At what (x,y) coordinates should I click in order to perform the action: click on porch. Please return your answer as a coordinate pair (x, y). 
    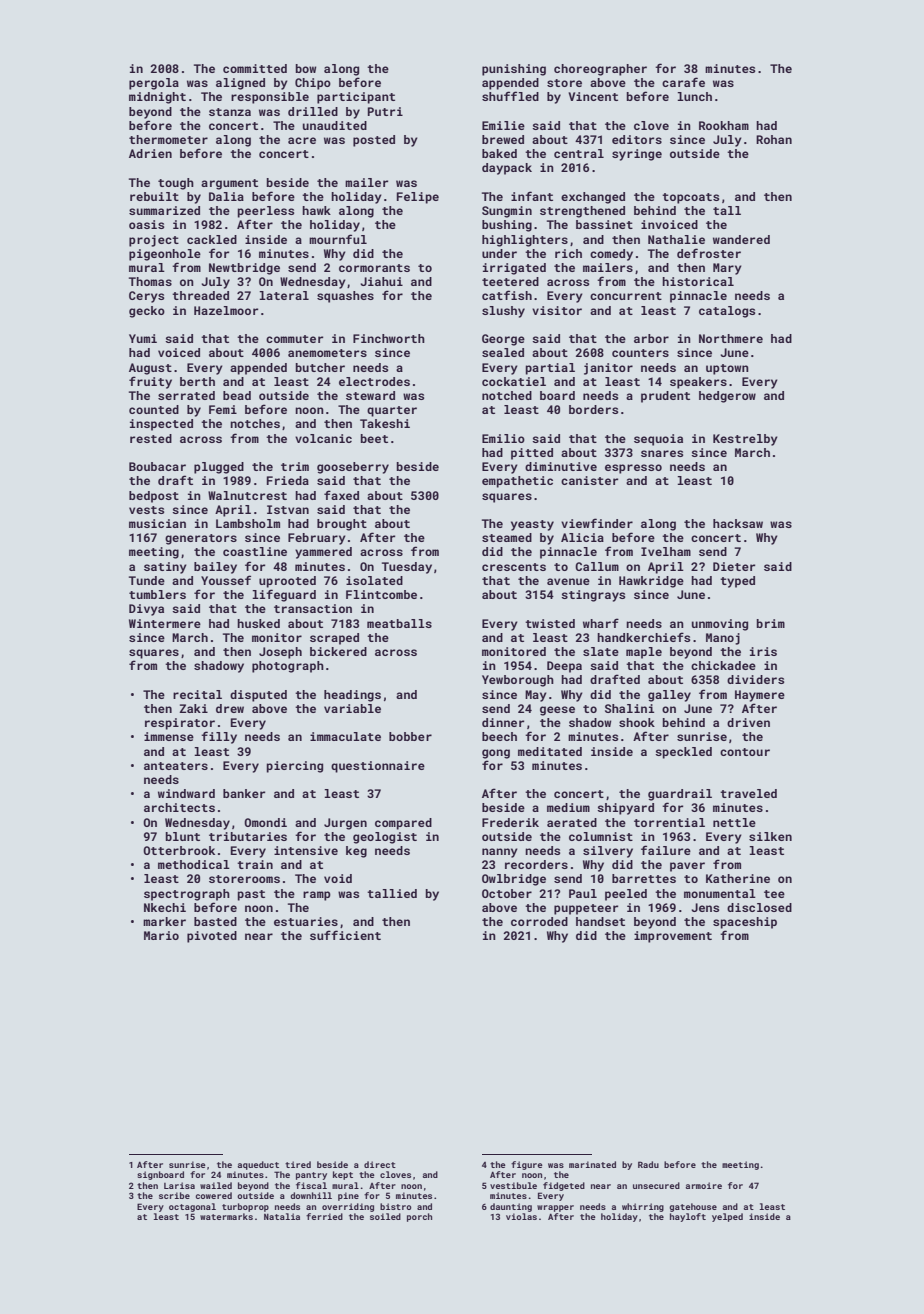
    Looking at the image, I should click on (419, 1217).
